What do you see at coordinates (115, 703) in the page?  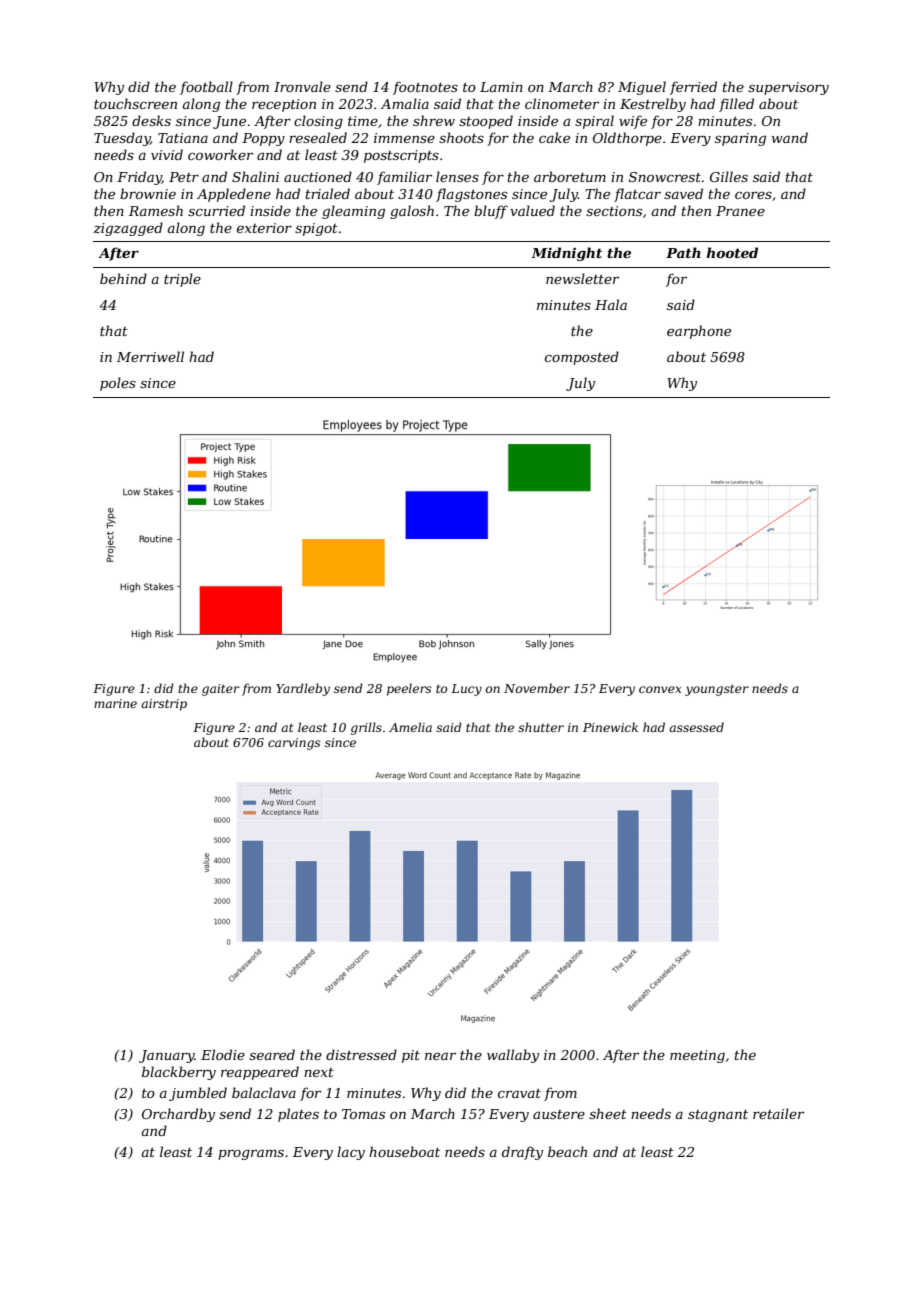 I see `marine` at bounding box center [115, 703].
